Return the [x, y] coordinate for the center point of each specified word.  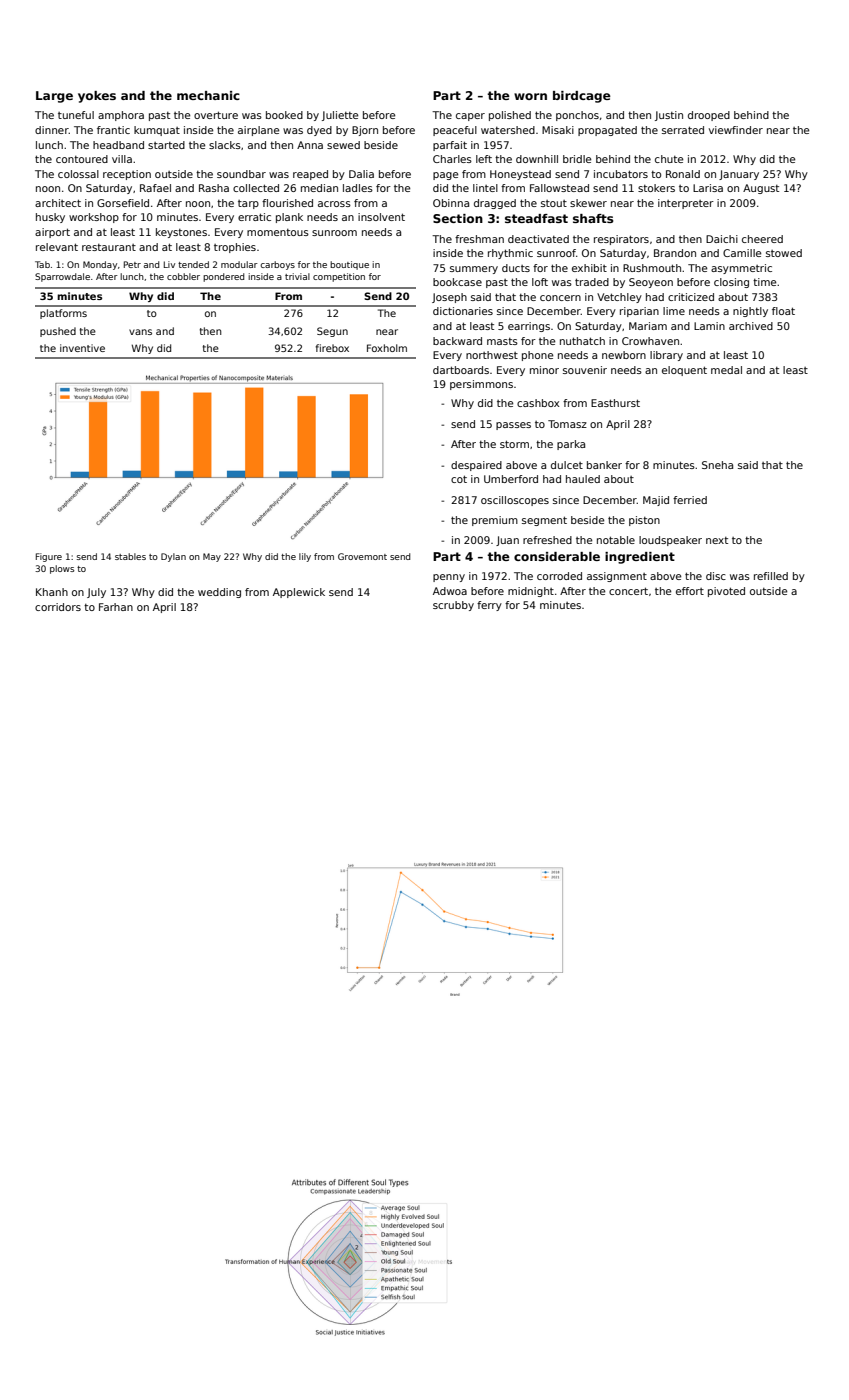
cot [459, 479]
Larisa [708, 188]
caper [470, 117]
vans [140, 332]
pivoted [726, 592]
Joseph [449, 298]
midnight [531, 592]
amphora [121, 116]
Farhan [116, 607]
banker [604, 465]
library [666, 356]
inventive [82, 348]
